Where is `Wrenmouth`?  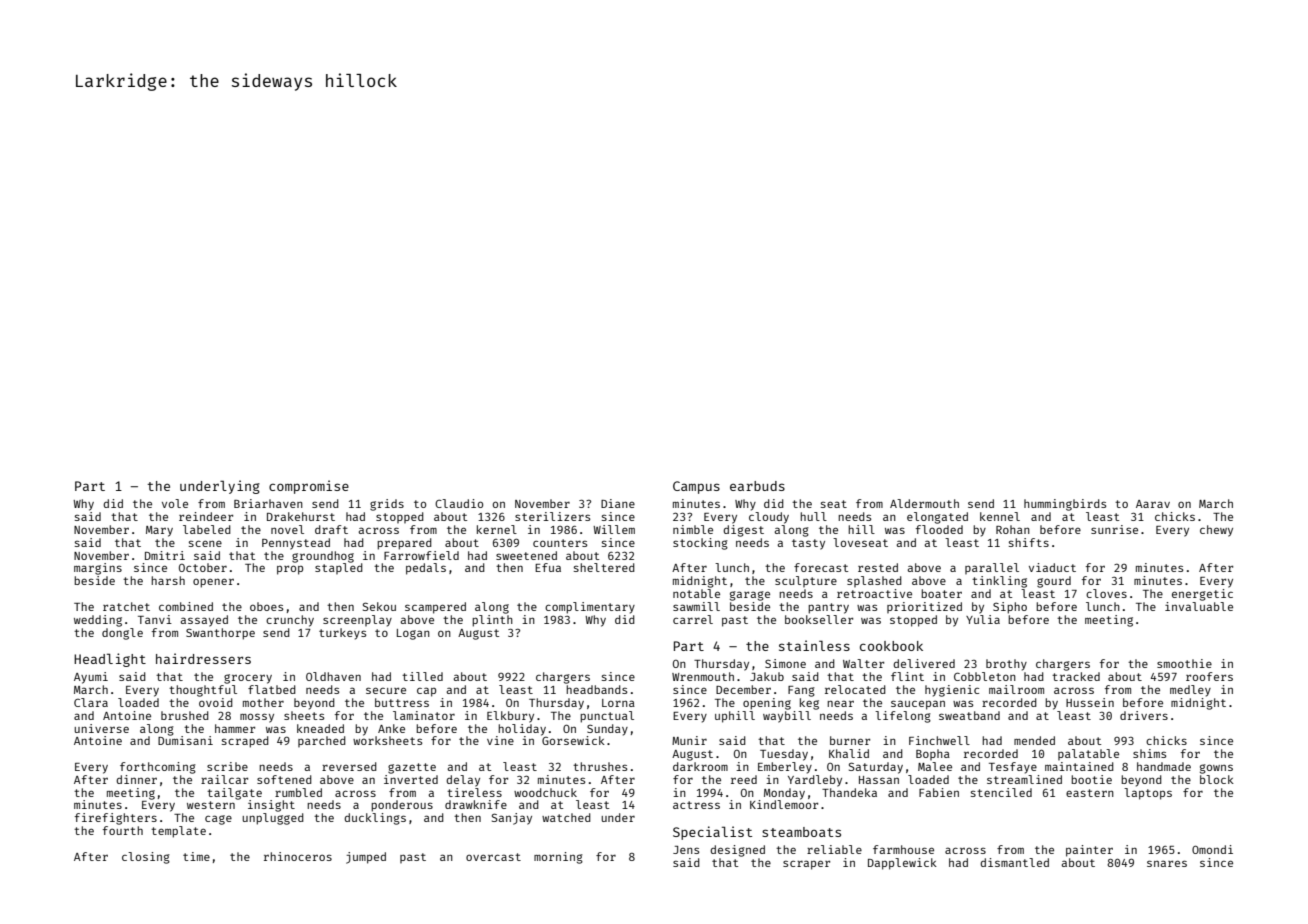 Wrenmouth is located at coordinates (703, 676).
